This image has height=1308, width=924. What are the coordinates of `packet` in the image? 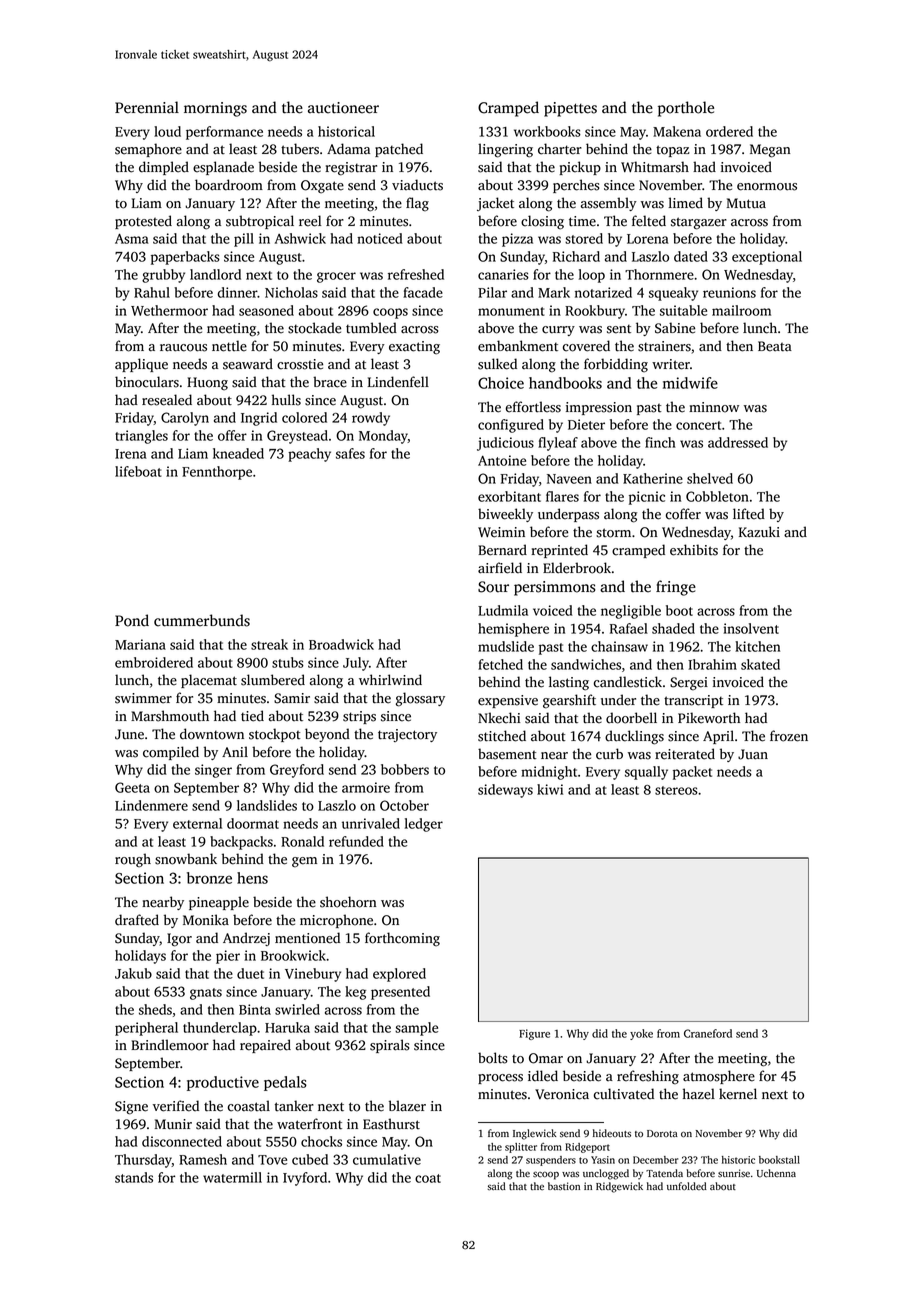 It's located at (692, 773).
